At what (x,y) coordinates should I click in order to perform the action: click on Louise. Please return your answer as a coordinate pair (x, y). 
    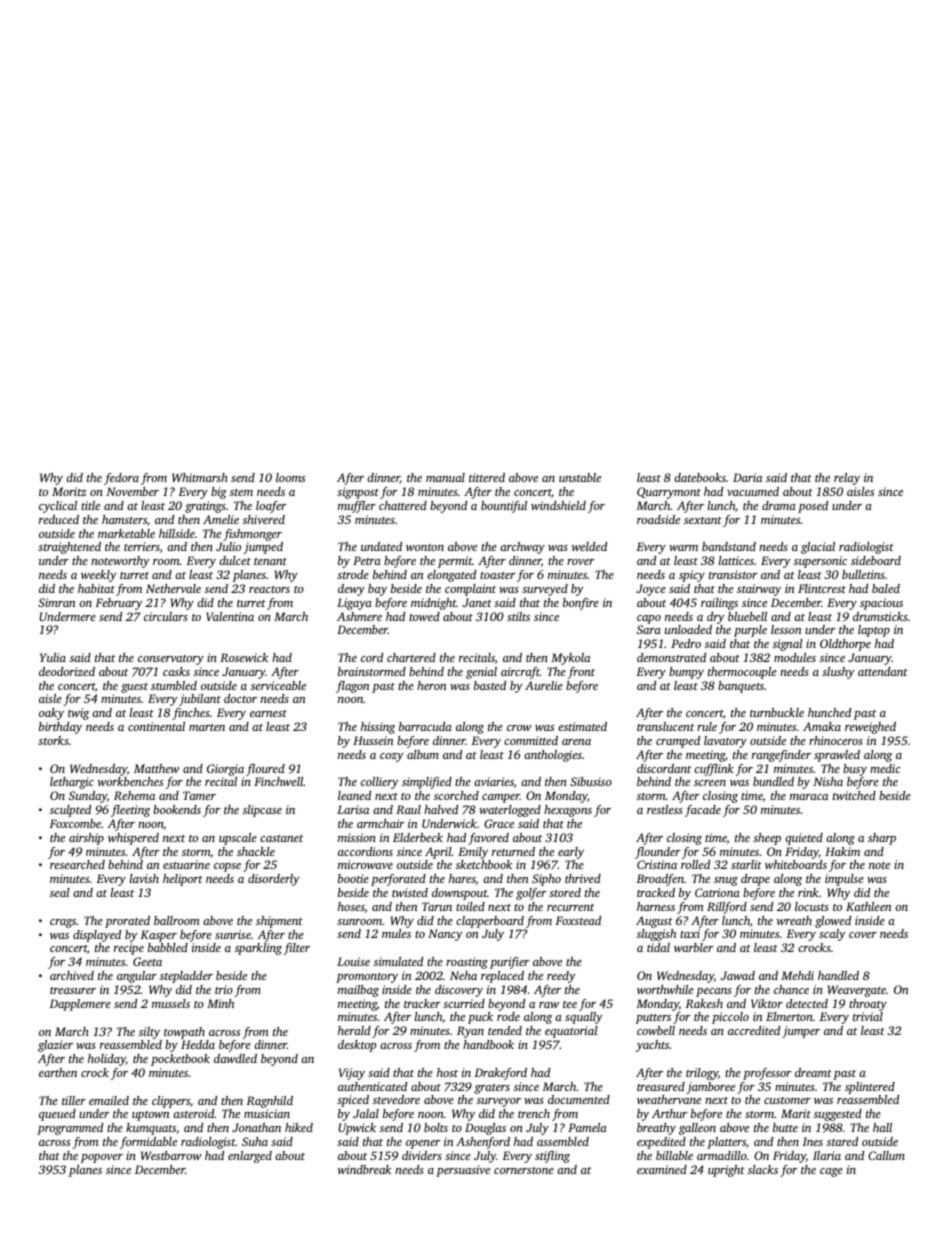
    Looking at the image, I should click on (353, 961).
